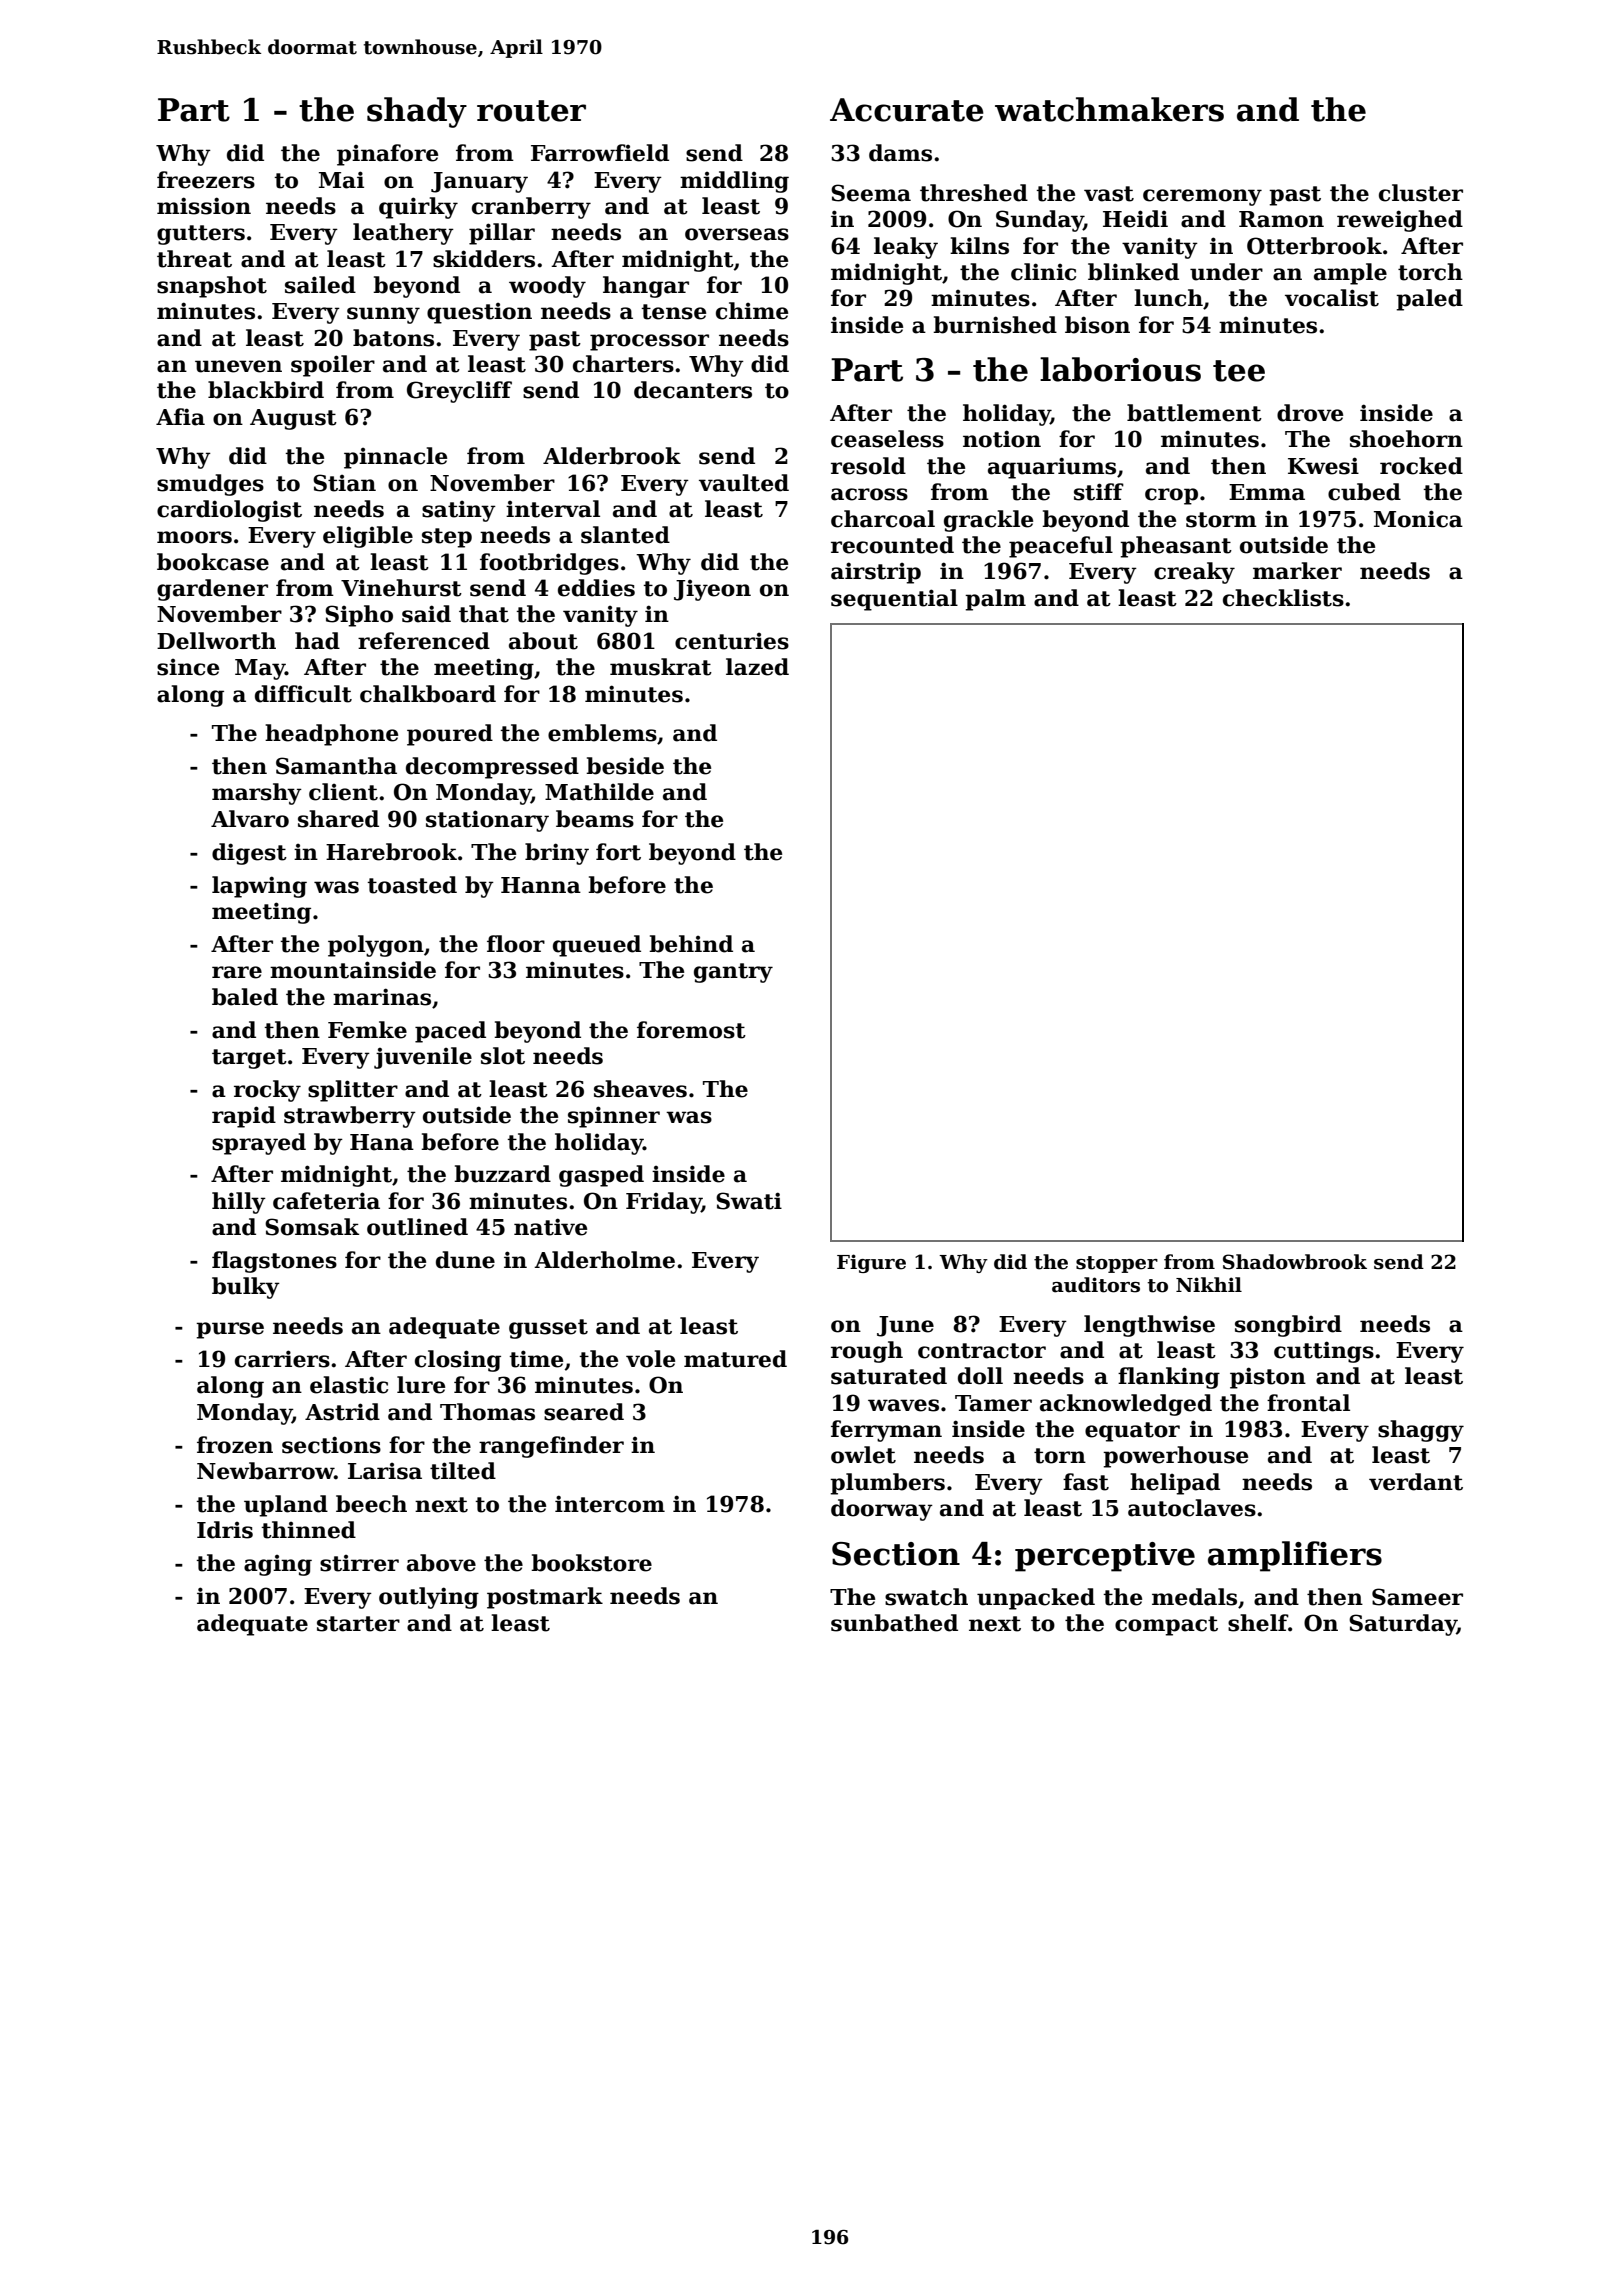 This document has height=2292, width=1620. What do you see at coordinates (871, 1263) in the document?
I see `Figure` at bounding box center [871, 1263].
